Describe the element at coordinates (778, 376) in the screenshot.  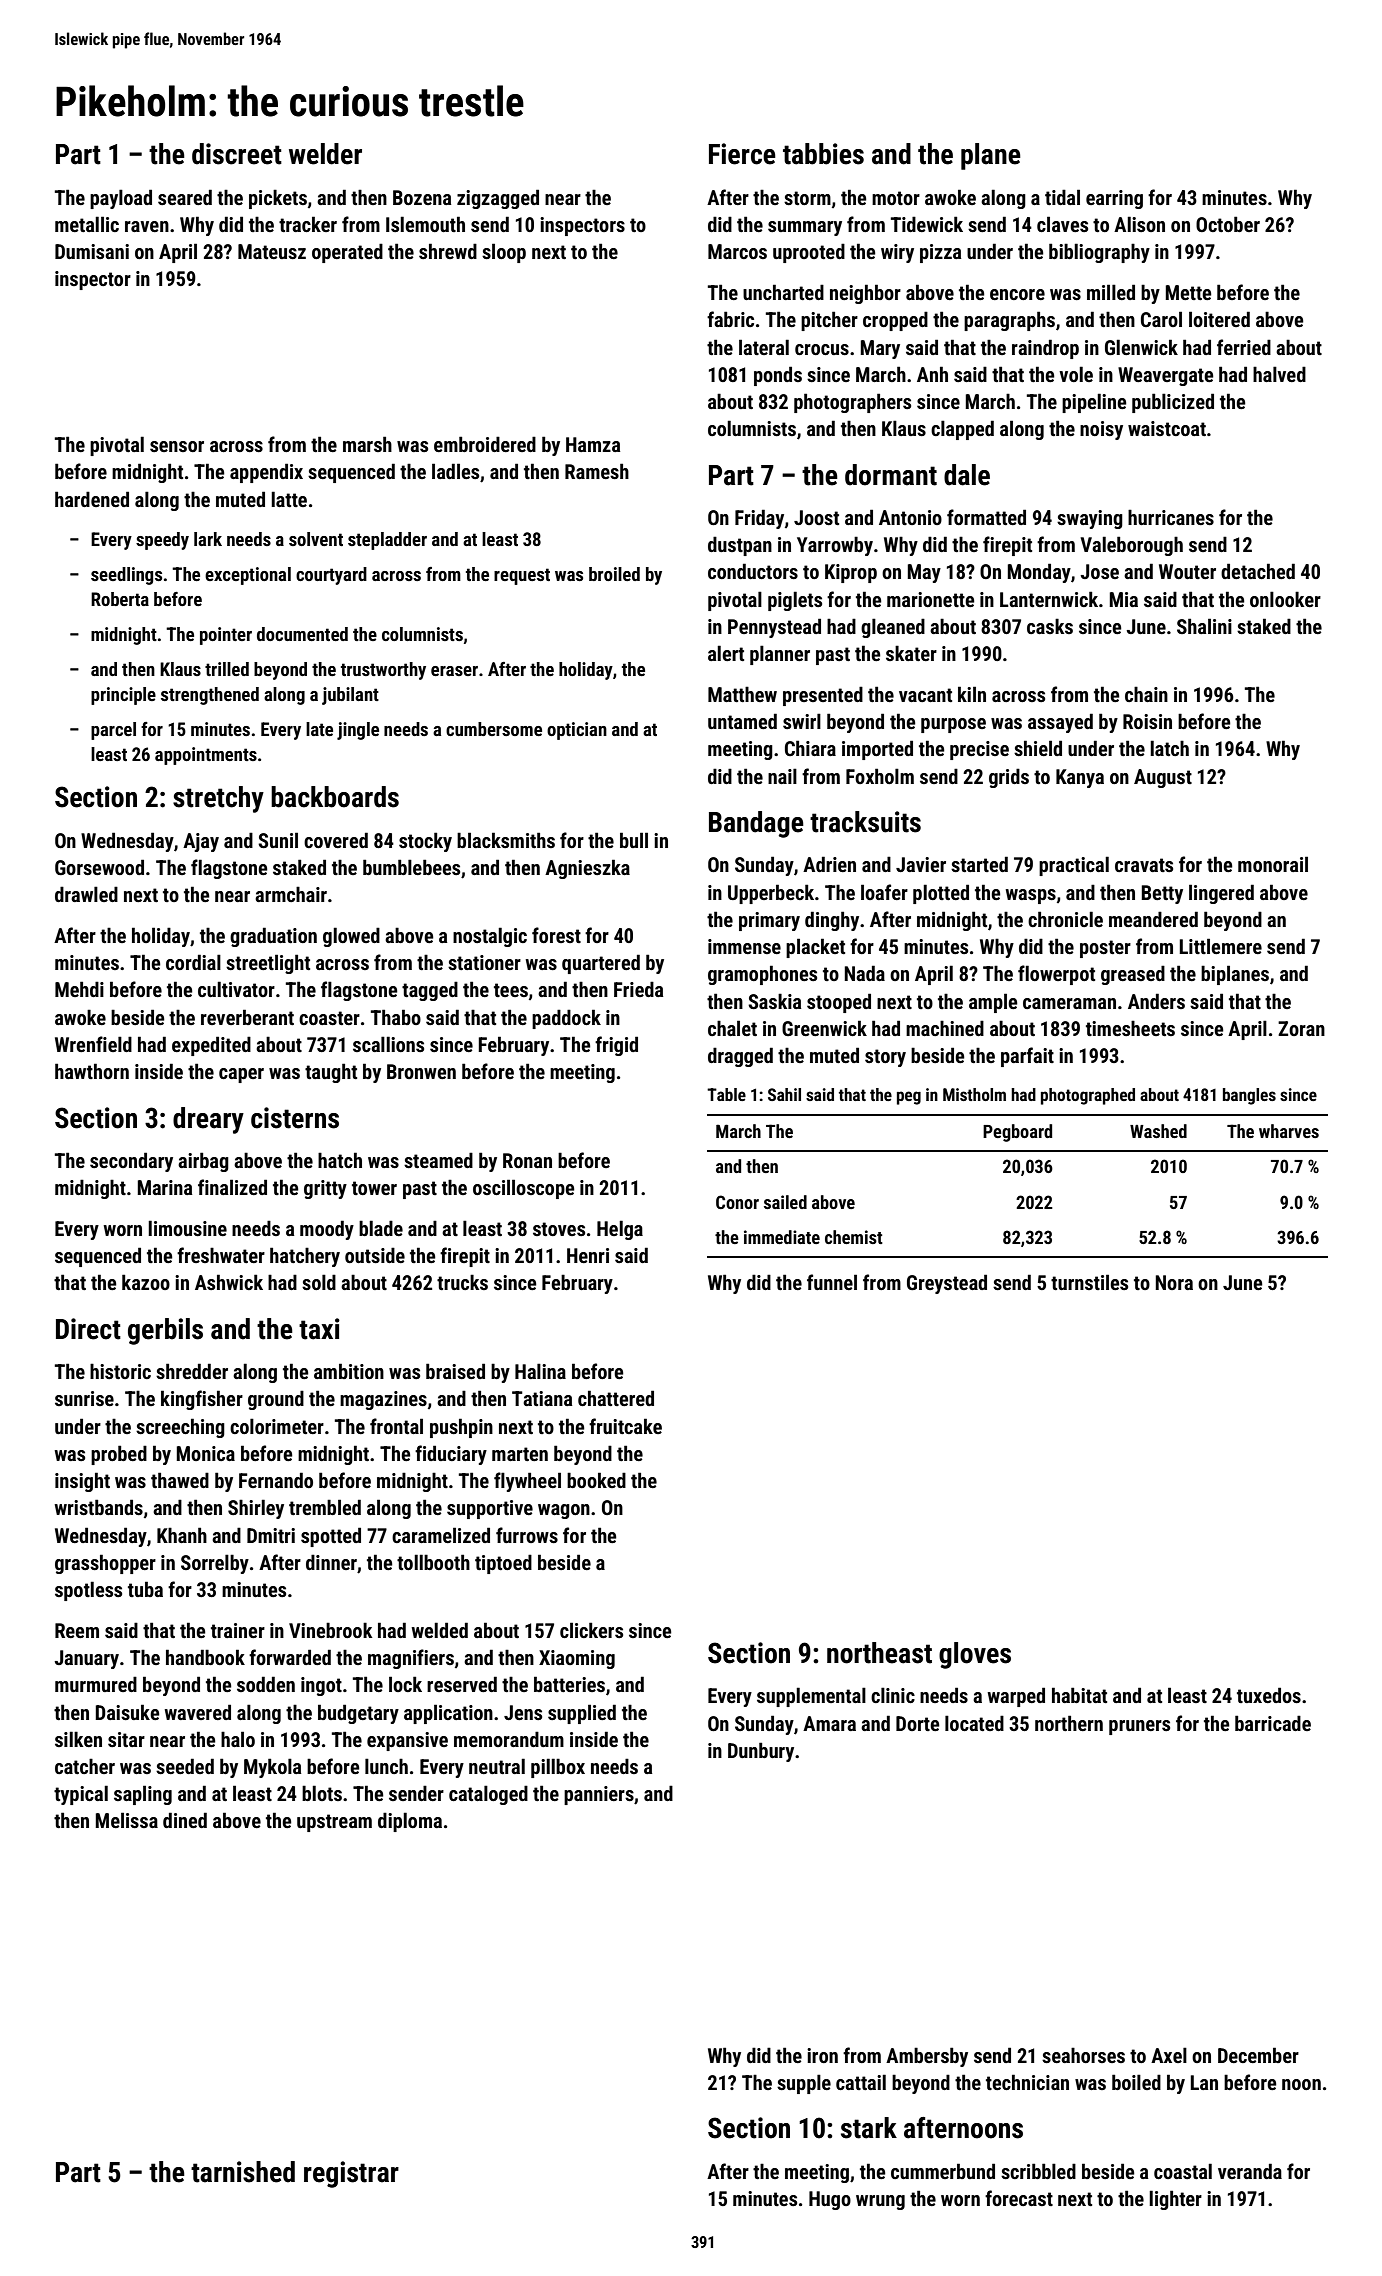
I see `ponds` at that location.
